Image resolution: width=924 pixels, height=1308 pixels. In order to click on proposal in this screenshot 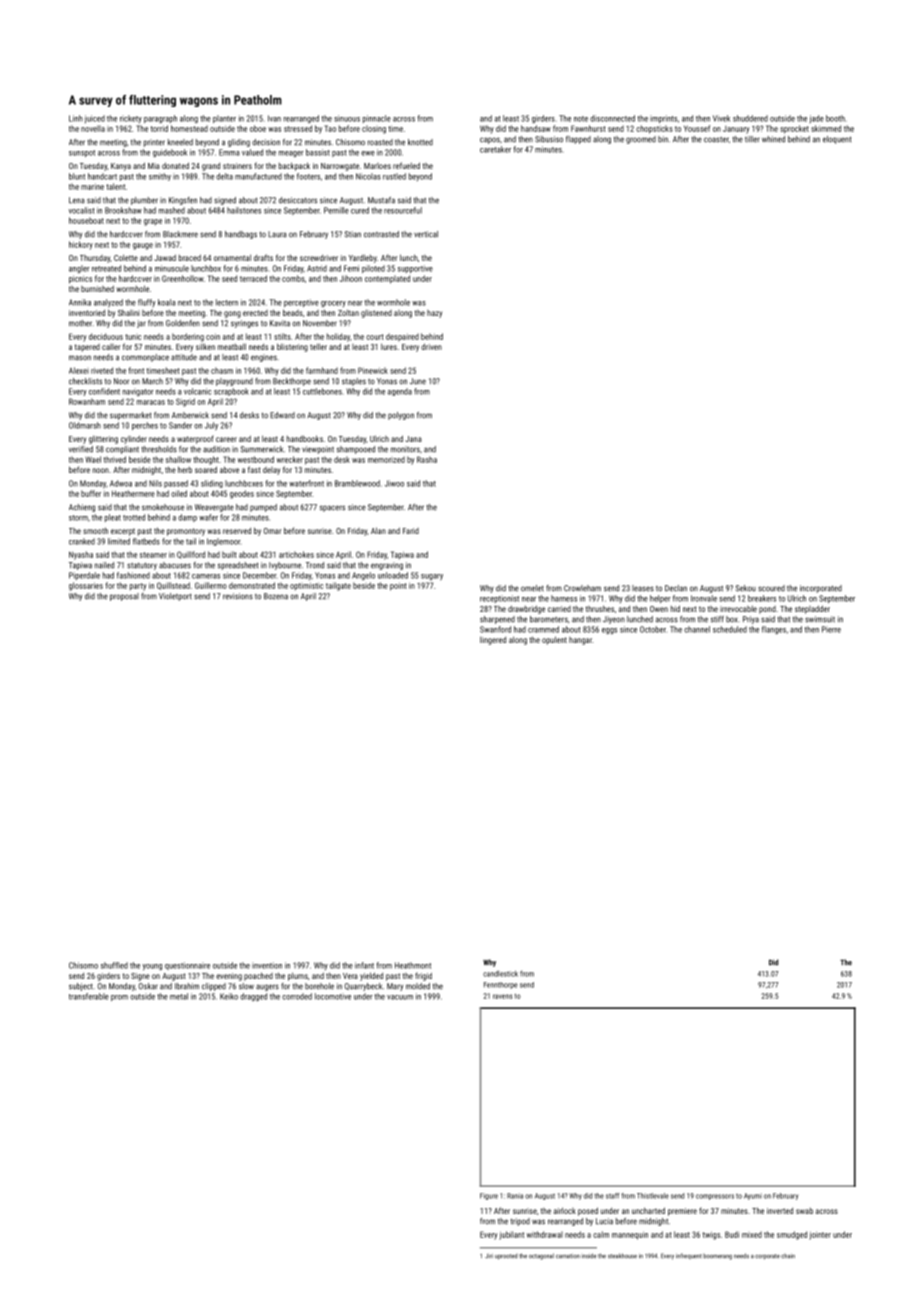, I will do `click(124, 597)`.
